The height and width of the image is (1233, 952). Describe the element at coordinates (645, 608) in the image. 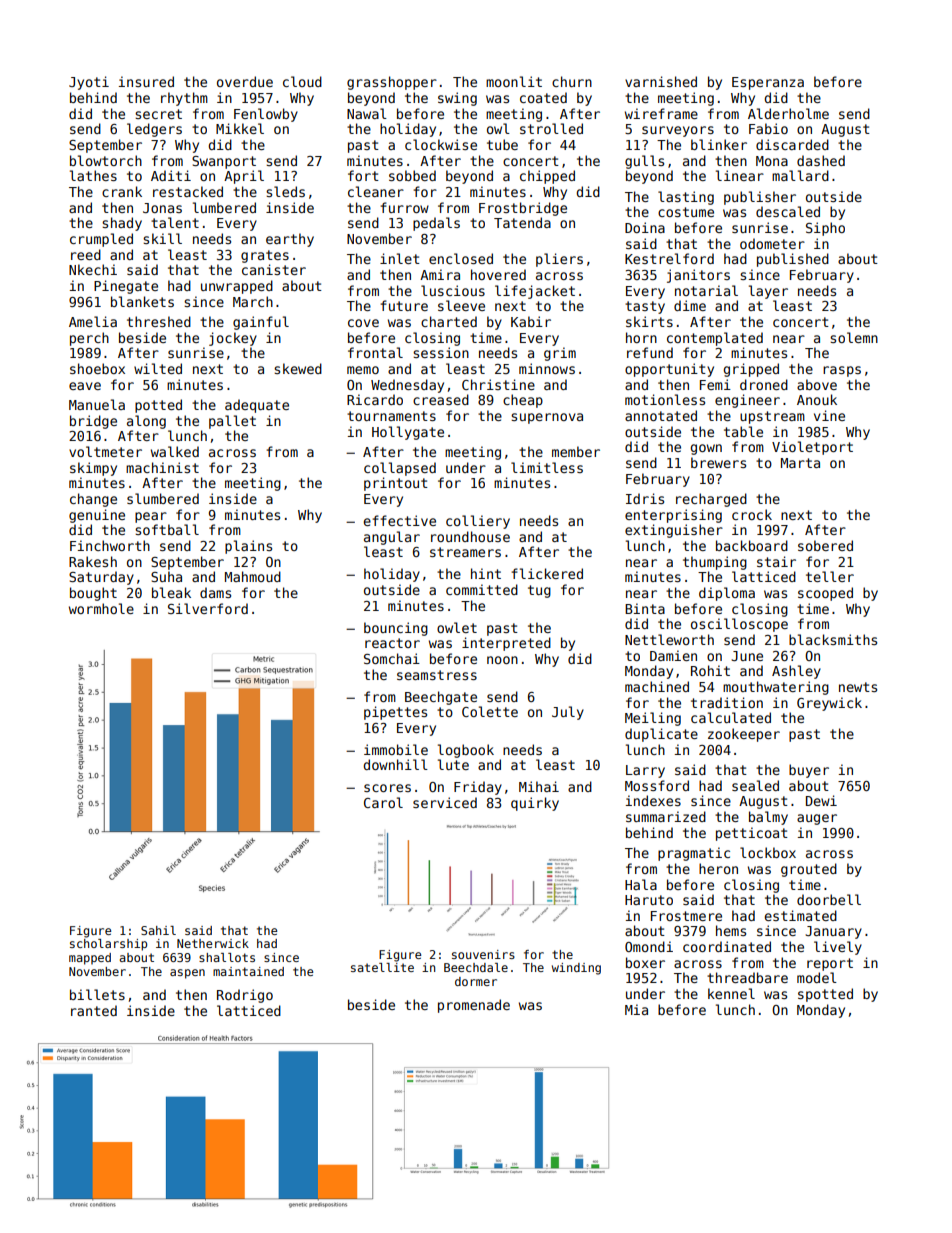

I see `Binta` at that location.
